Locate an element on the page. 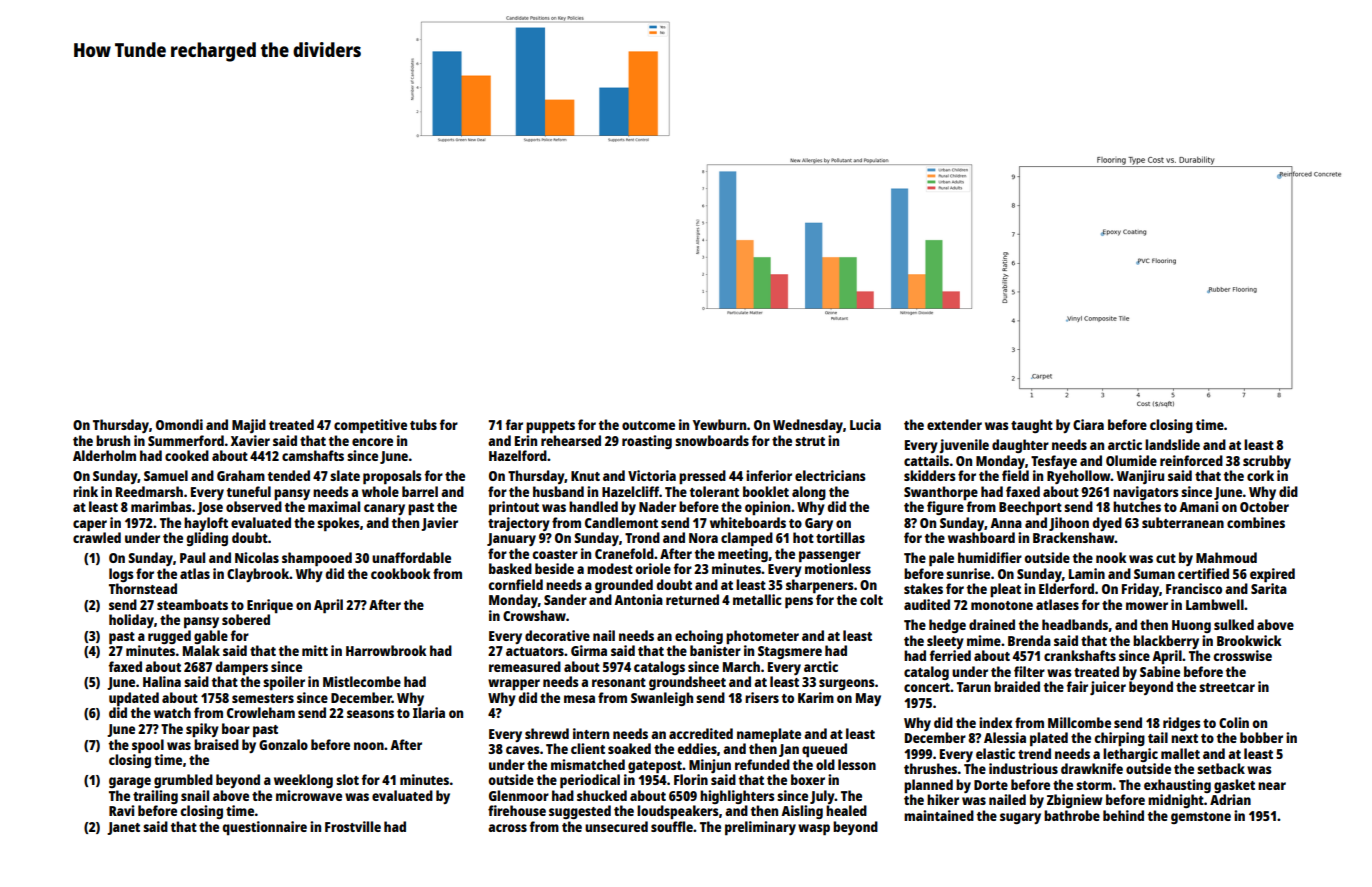 This page has height=887, width=1372. hutches is located at coordinates (1137, 506).
